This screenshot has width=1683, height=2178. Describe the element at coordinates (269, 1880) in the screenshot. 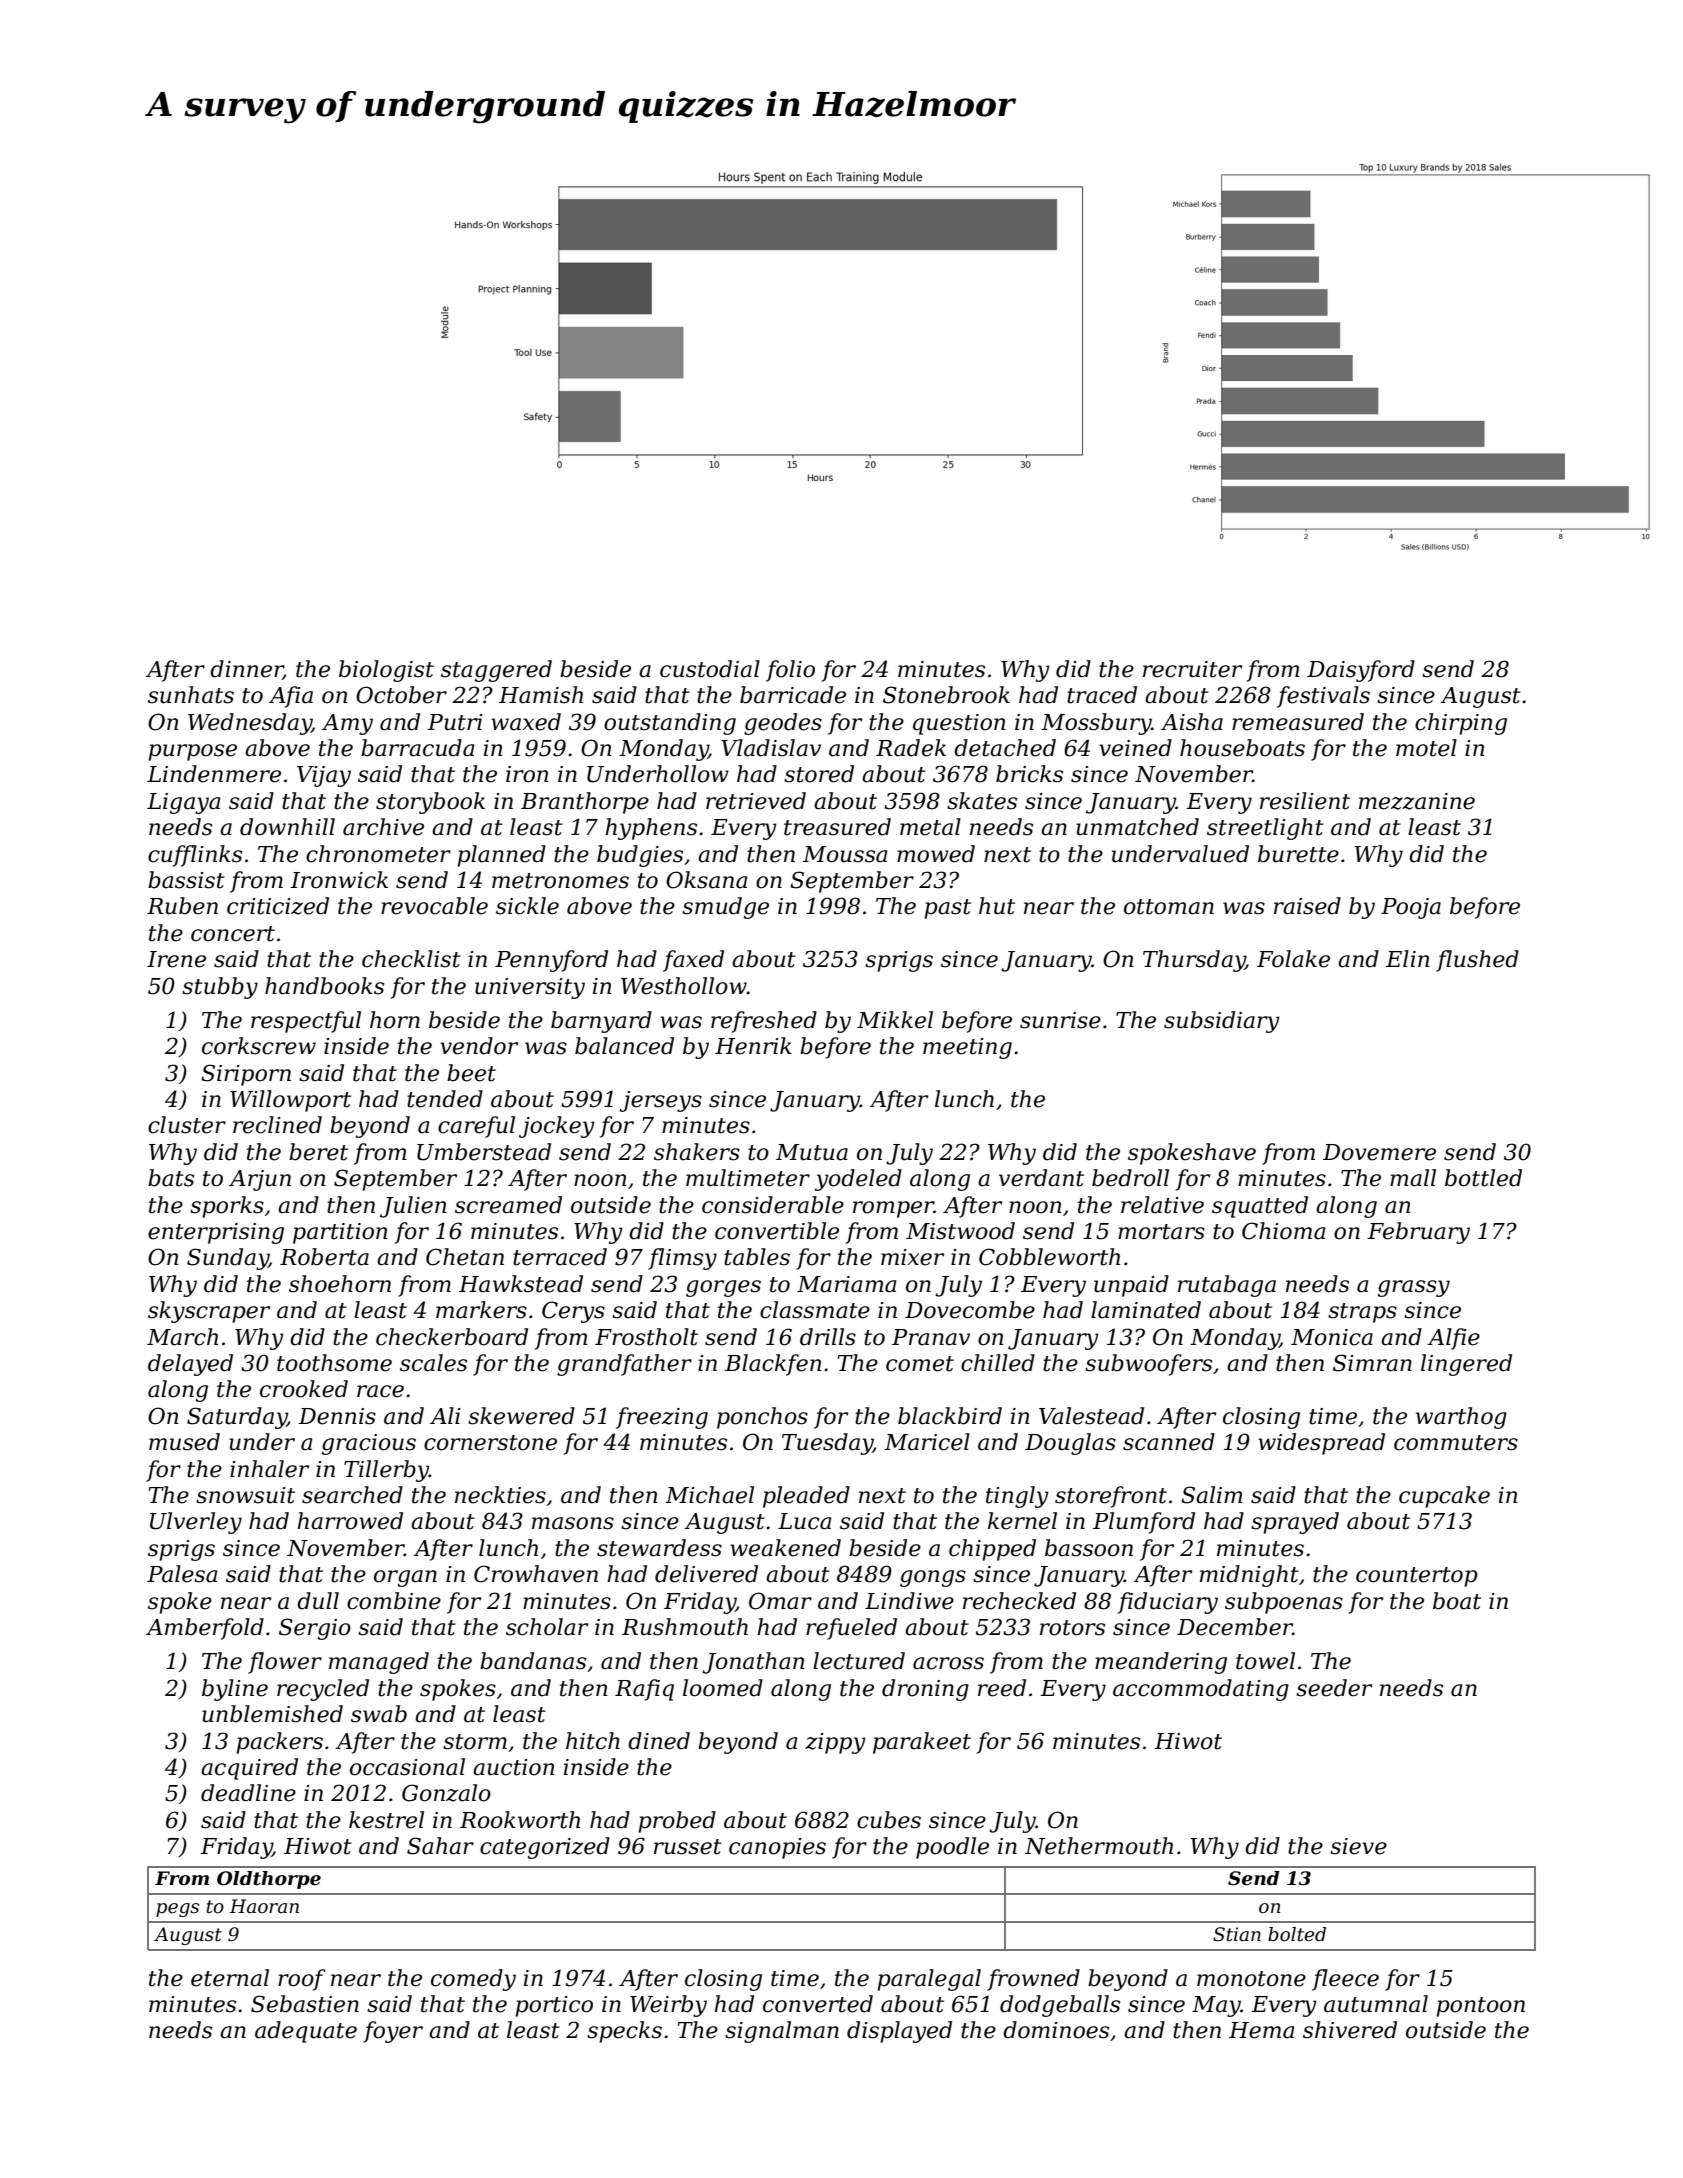

I see `Oldthorpe` at that location.
